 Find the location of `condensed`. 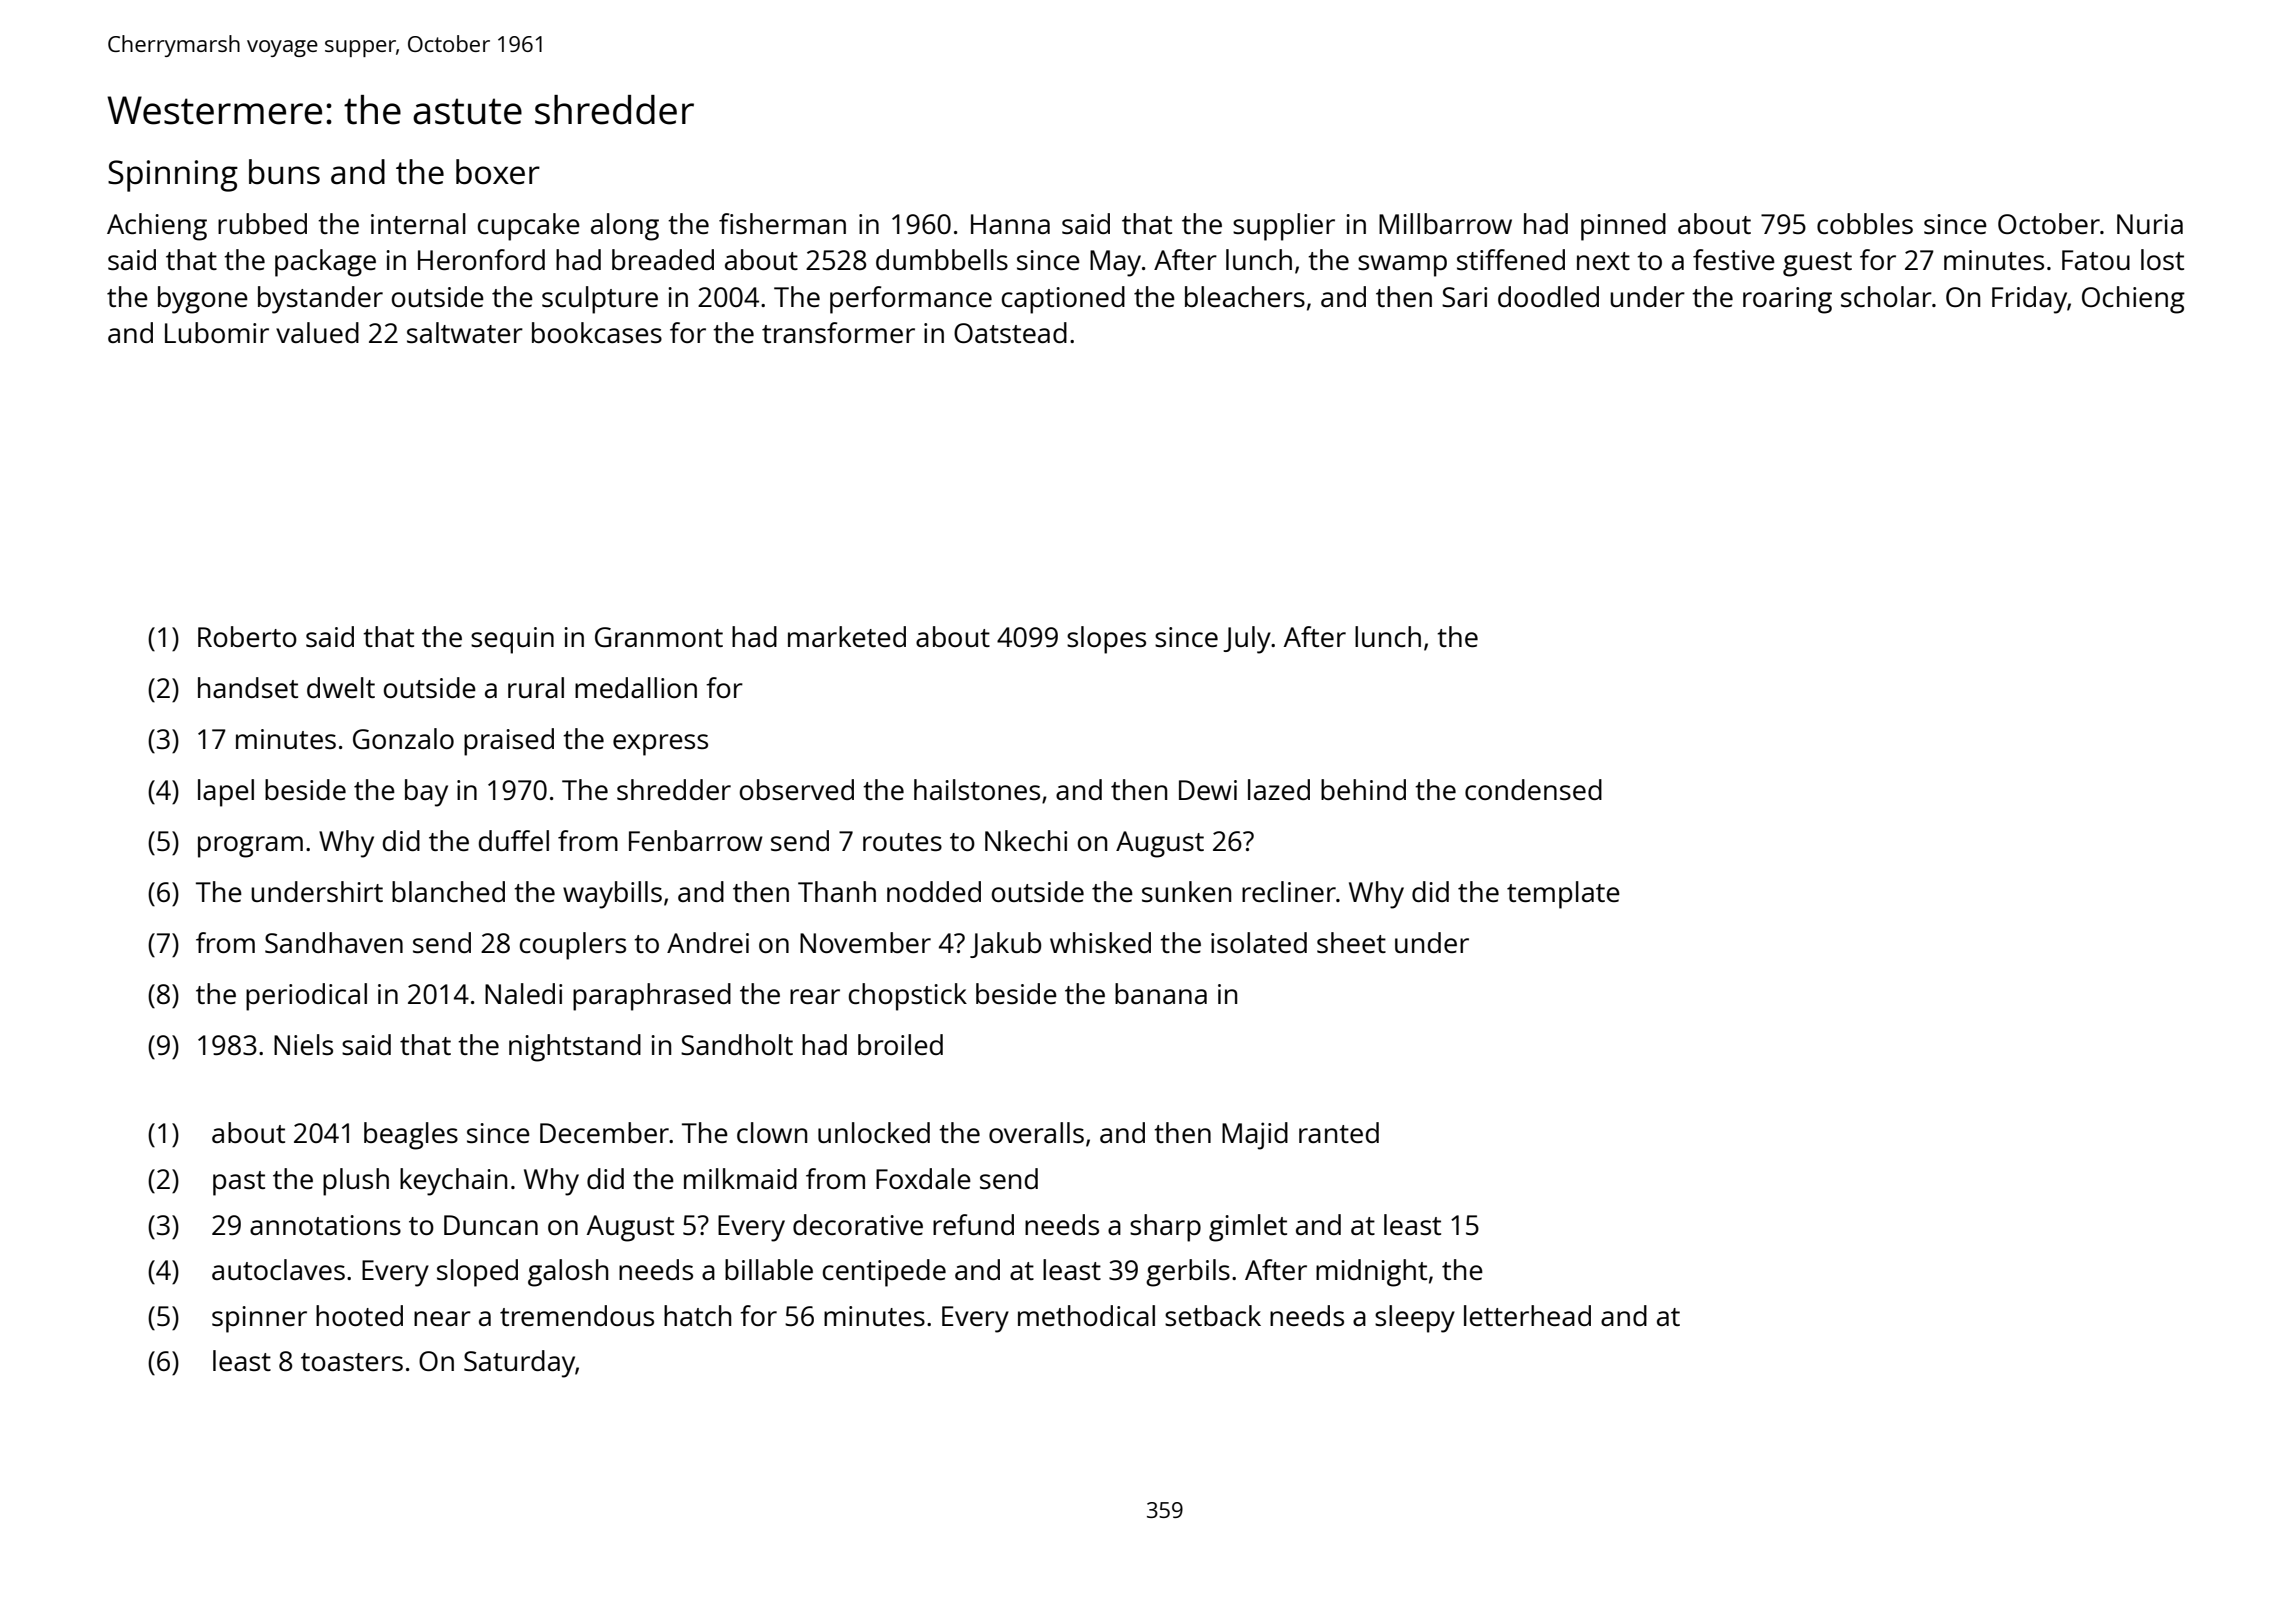

condensed is located at coordinates (1533, 789).
